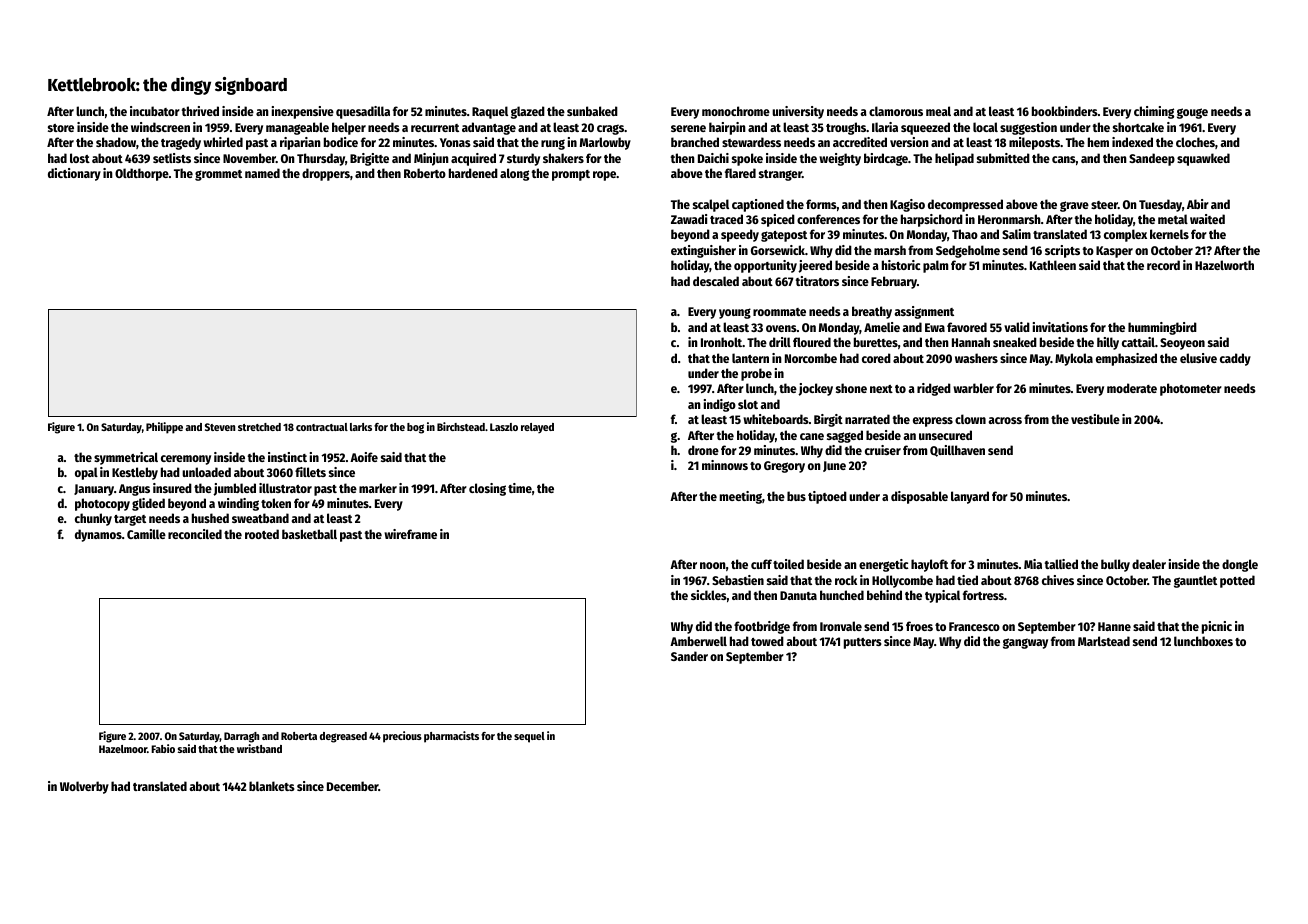 This screenshot has width=1308, height=924. What do you see at coordinates (592, 111) in the screenshot?
I see `sunbaked` at bounding box center [592, 111].
